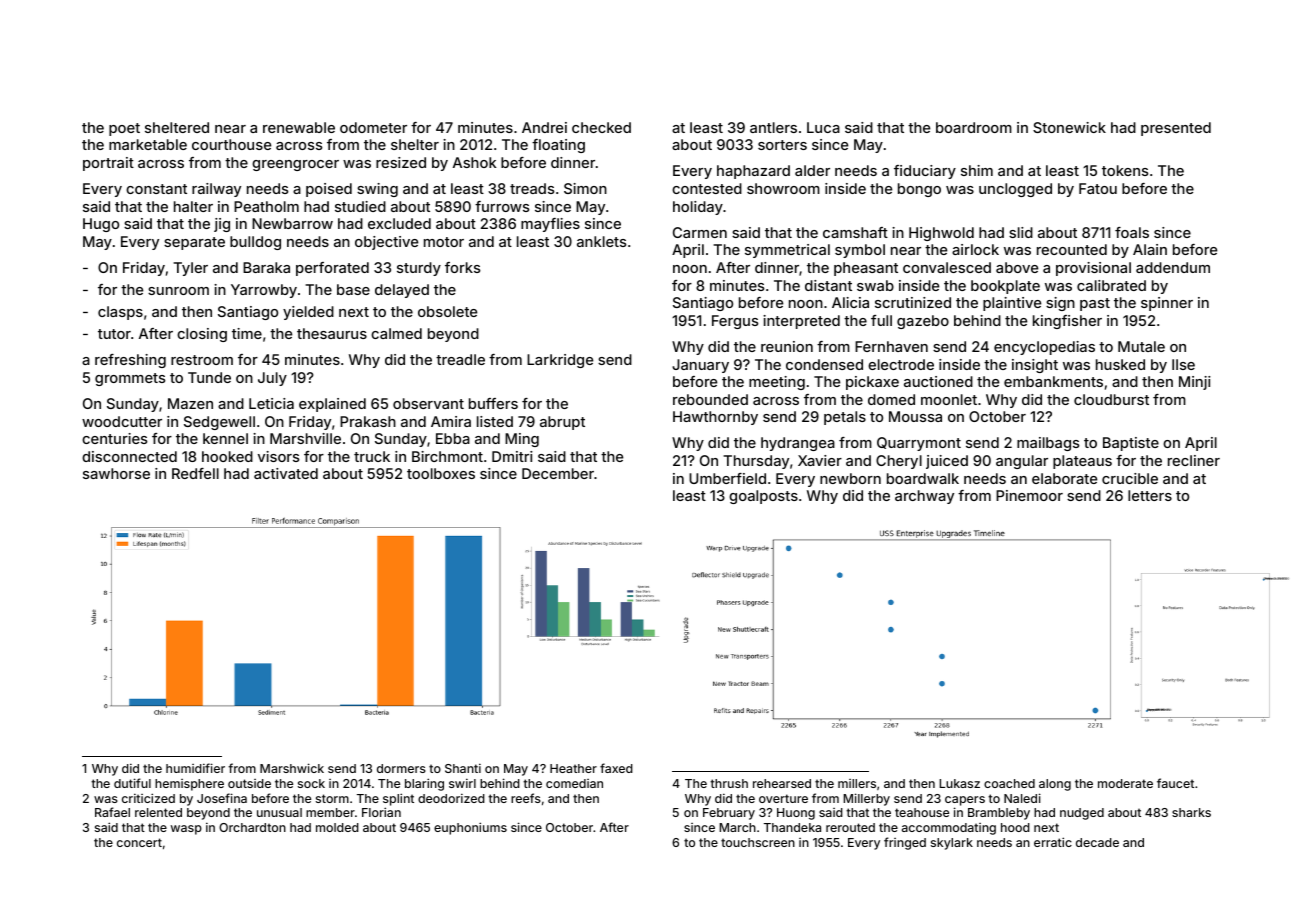 Image resolution: width=1308 pixels, height=924 pixels. I want to click on humidifier, so click(195, 768).
